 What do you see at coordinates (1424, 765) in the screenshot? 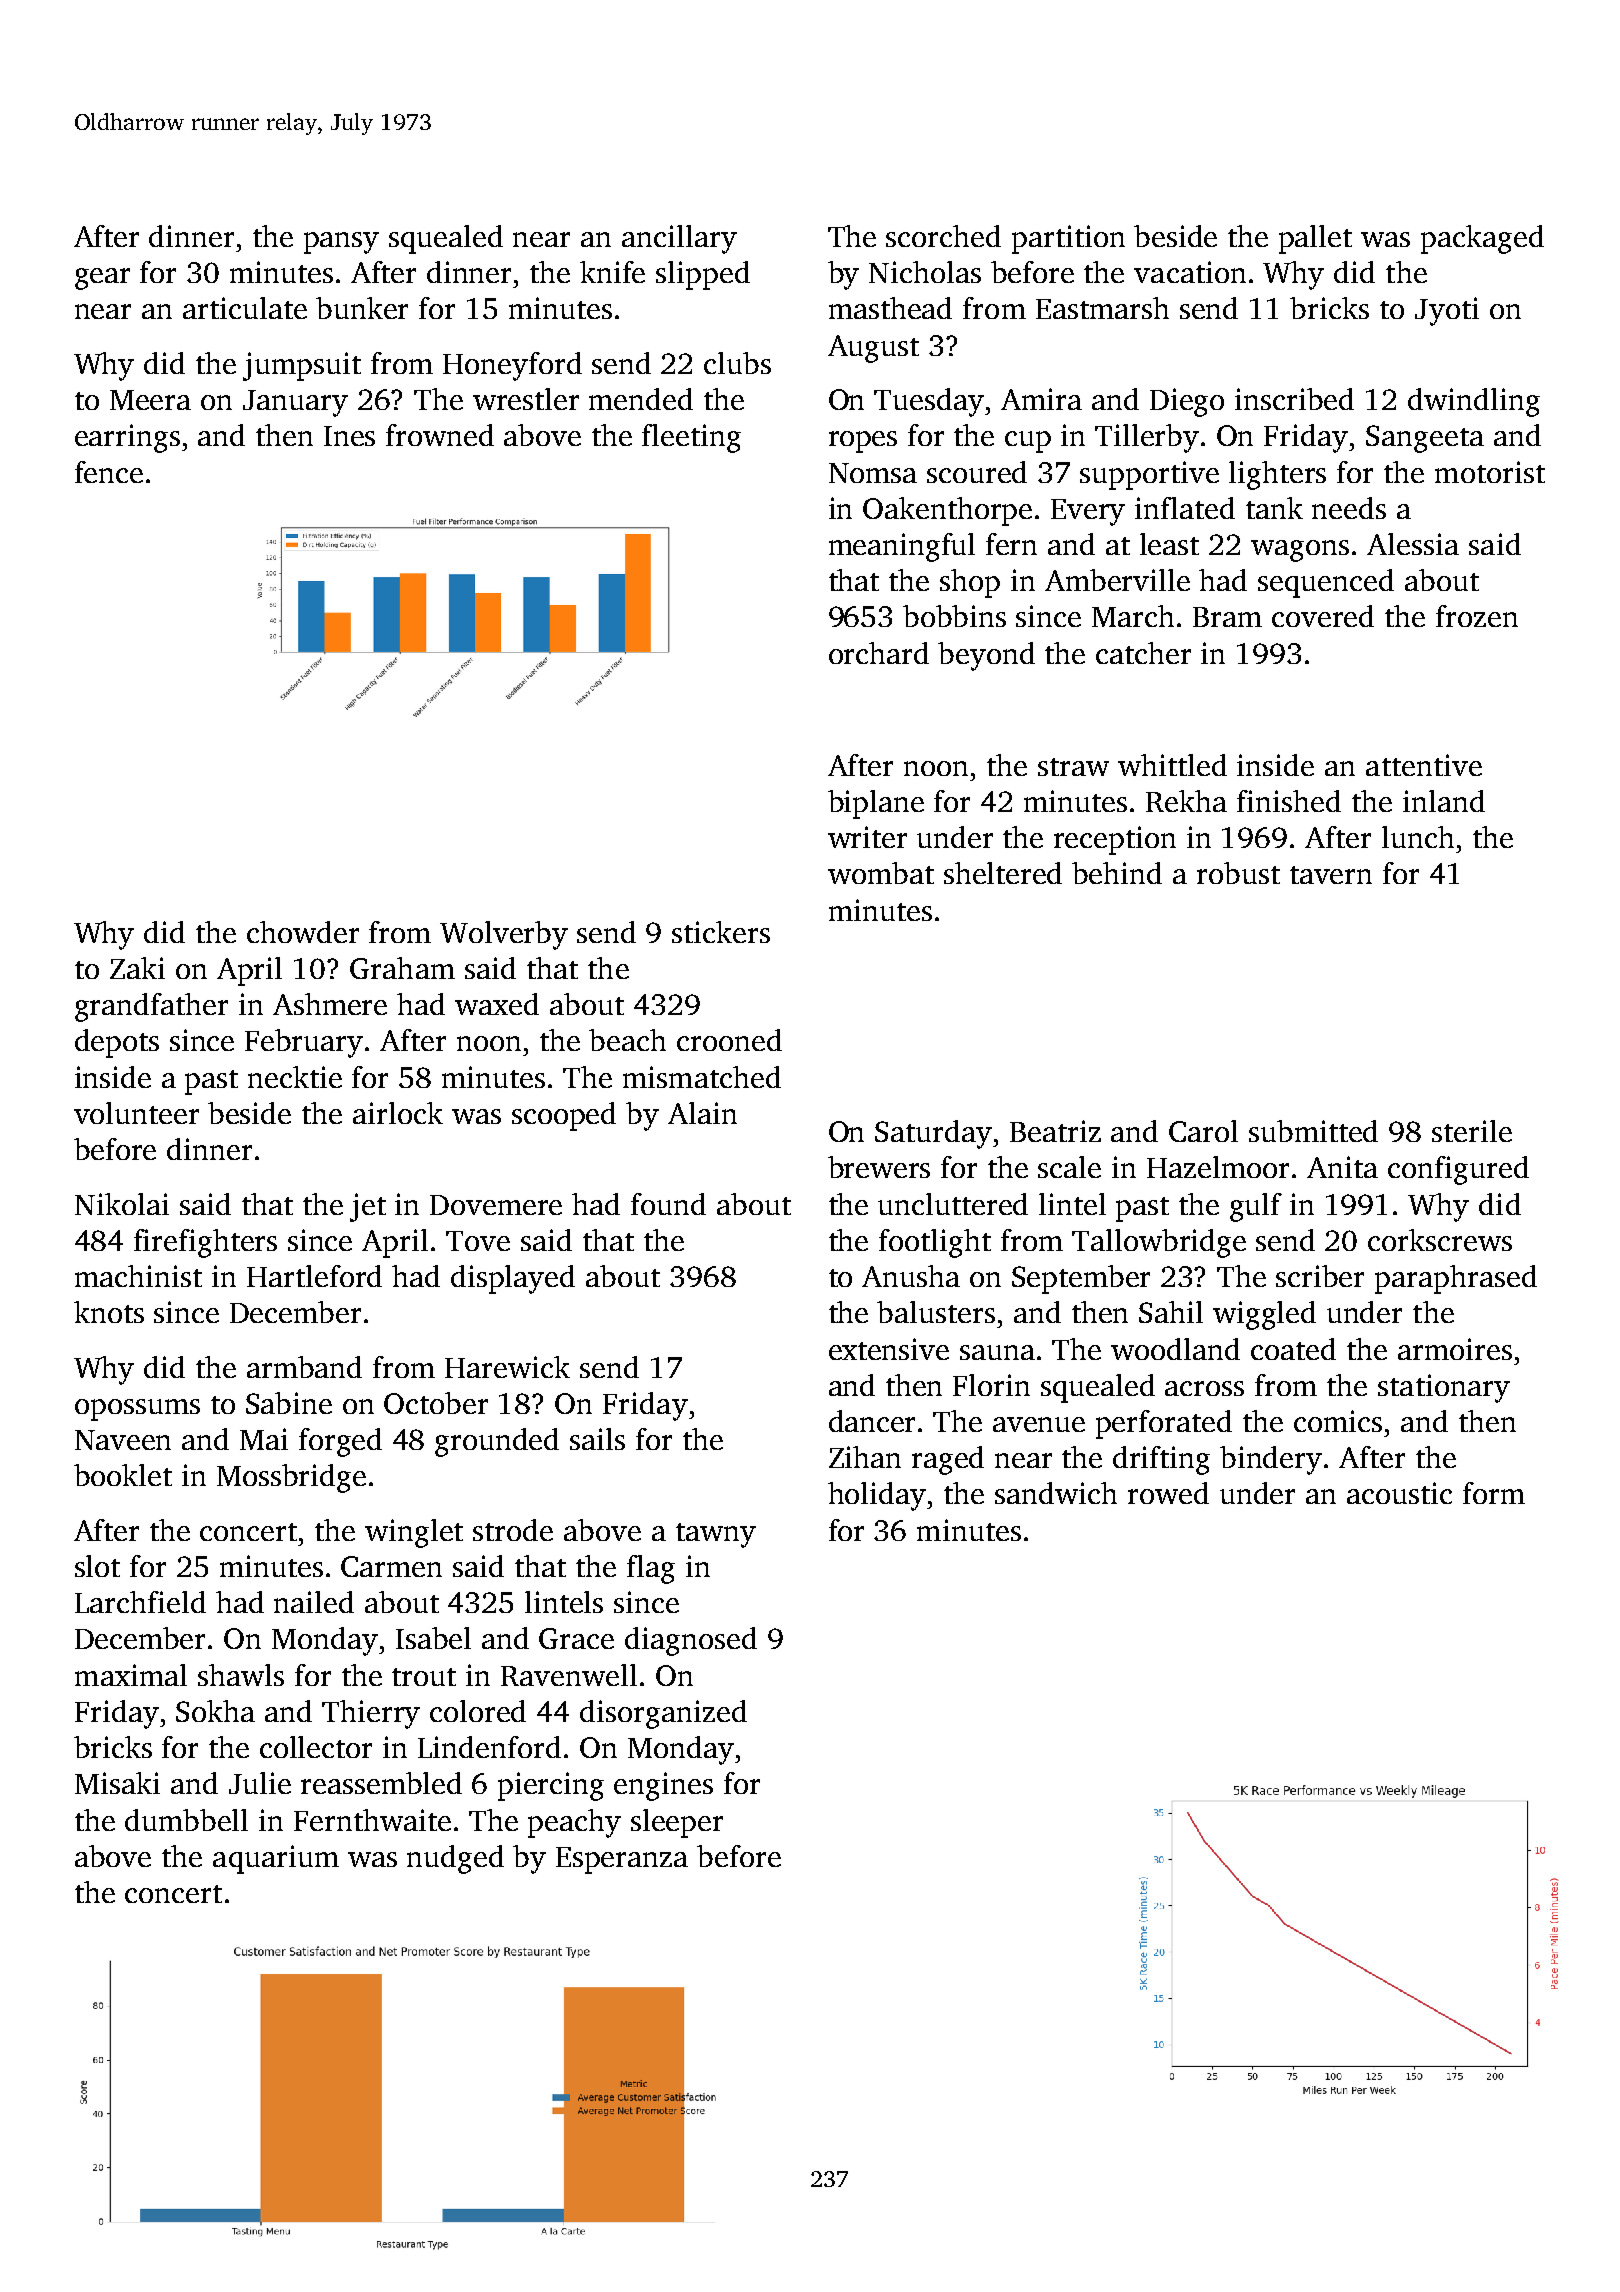
I see `attentive` at bounding box center [1424, 765].
